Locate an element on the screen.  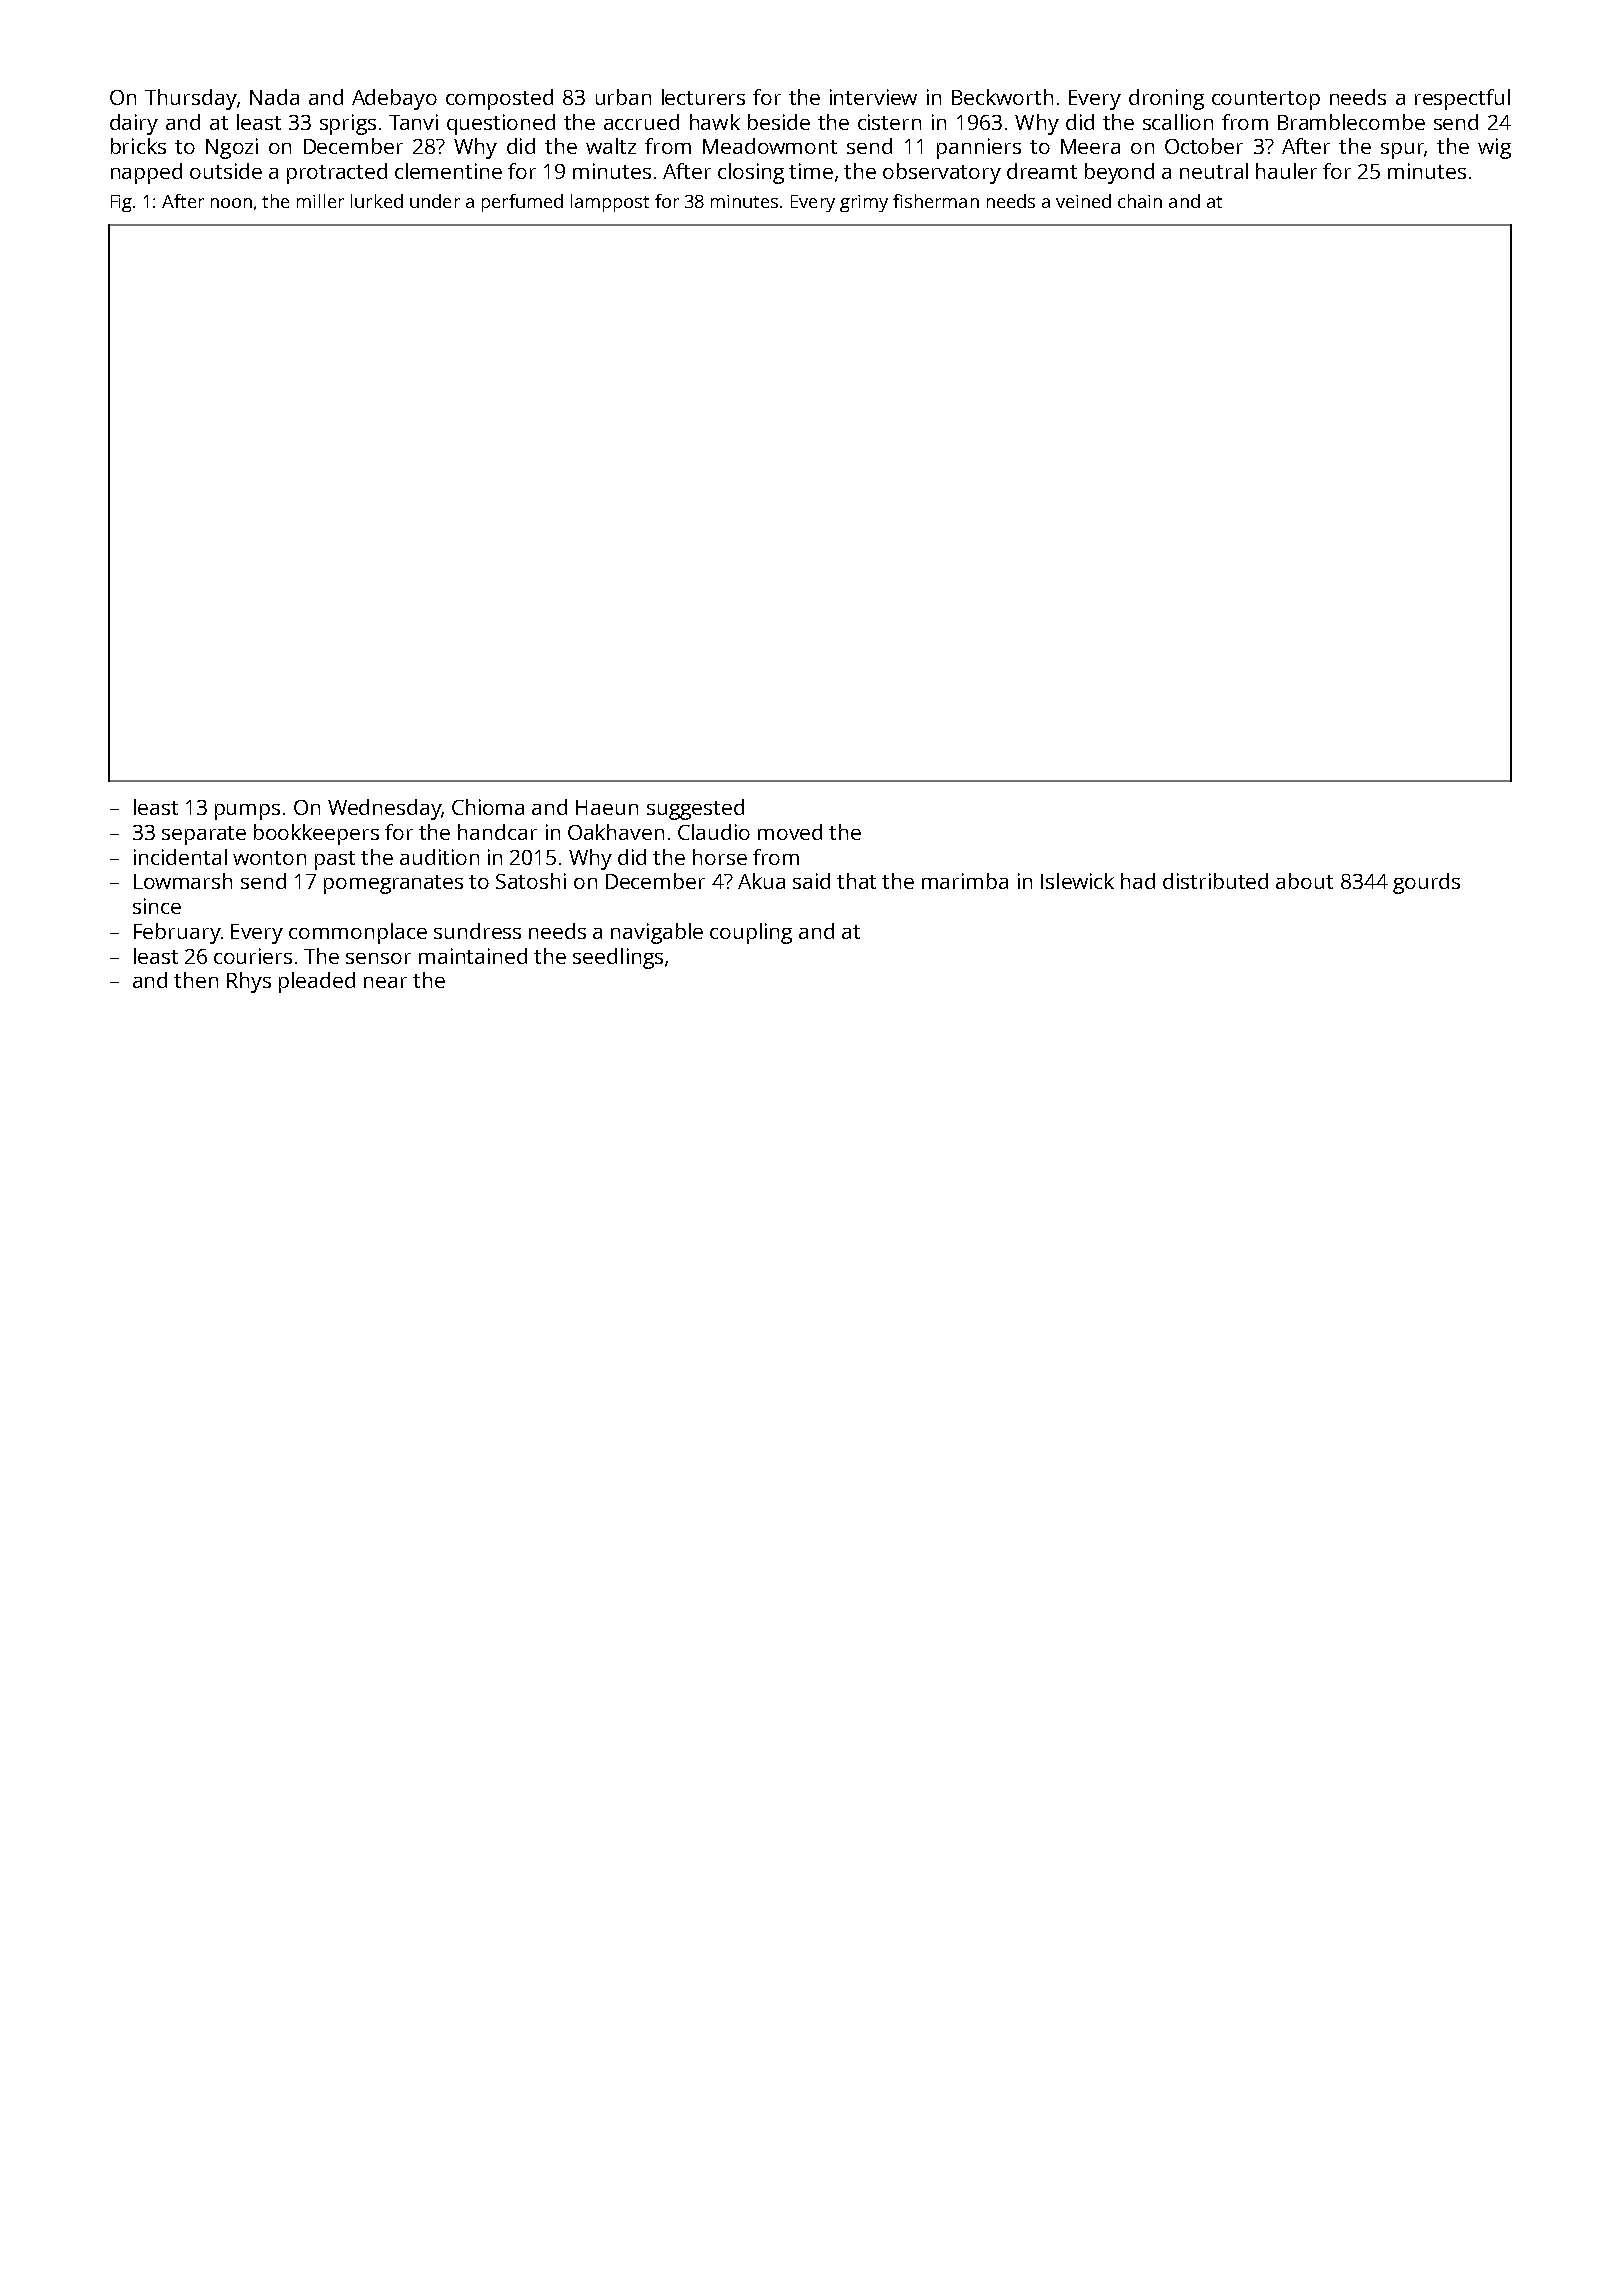
then is located at coordinates (196, 980).
